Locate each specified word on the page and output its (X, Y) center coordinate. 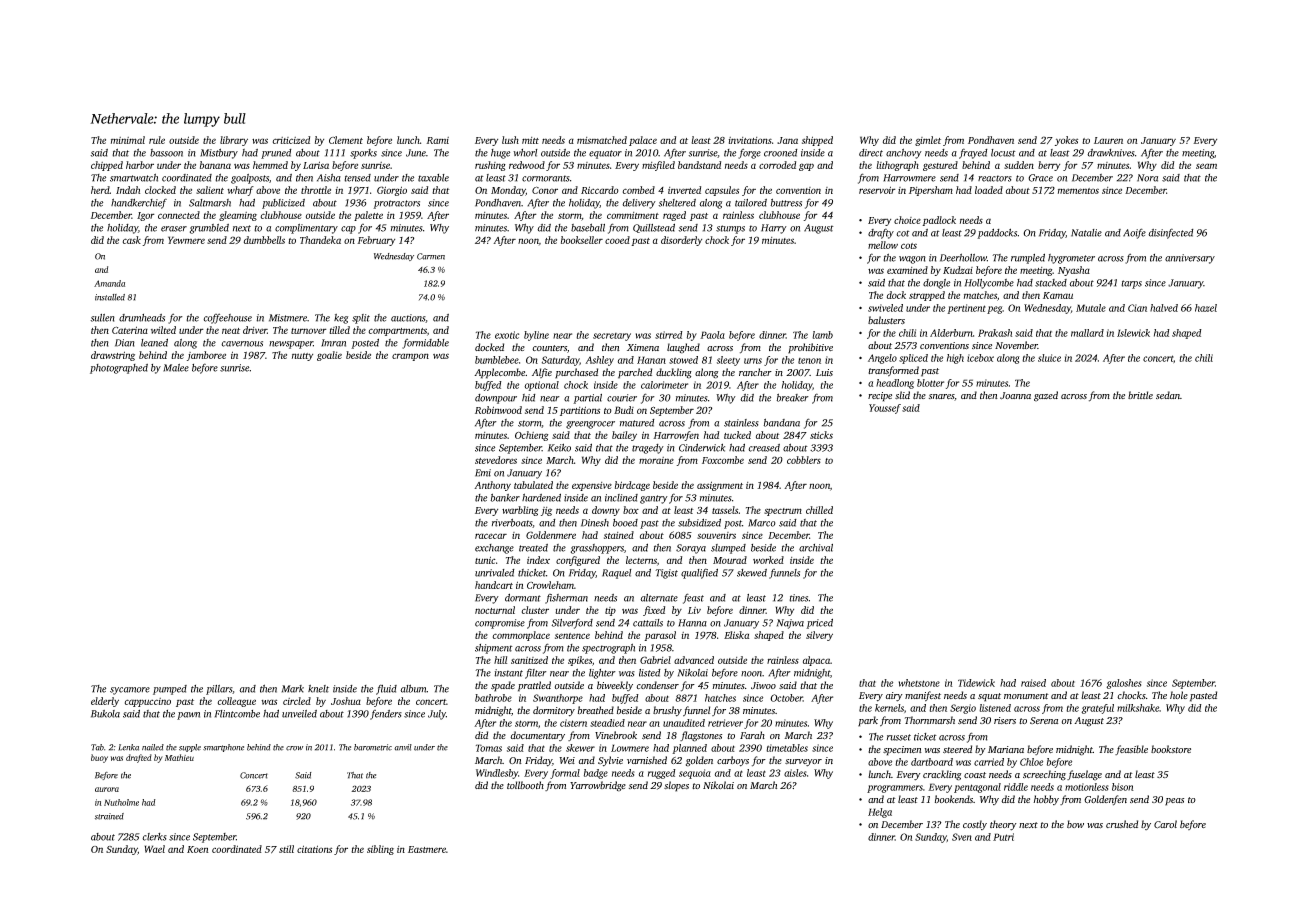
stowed (683, 360)
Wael (155, 849)
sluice (1049, 358)
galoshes (1124, 684)
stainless (741, 423)
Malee (176, 368)
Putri (1003, 837)
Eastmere (427, 849)
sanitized (529, 660)
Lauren (1108, 140)
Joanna (1015, 396)
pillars (219, 690)
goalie (329, 356)
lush (510, 140)
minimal (128, 140)
